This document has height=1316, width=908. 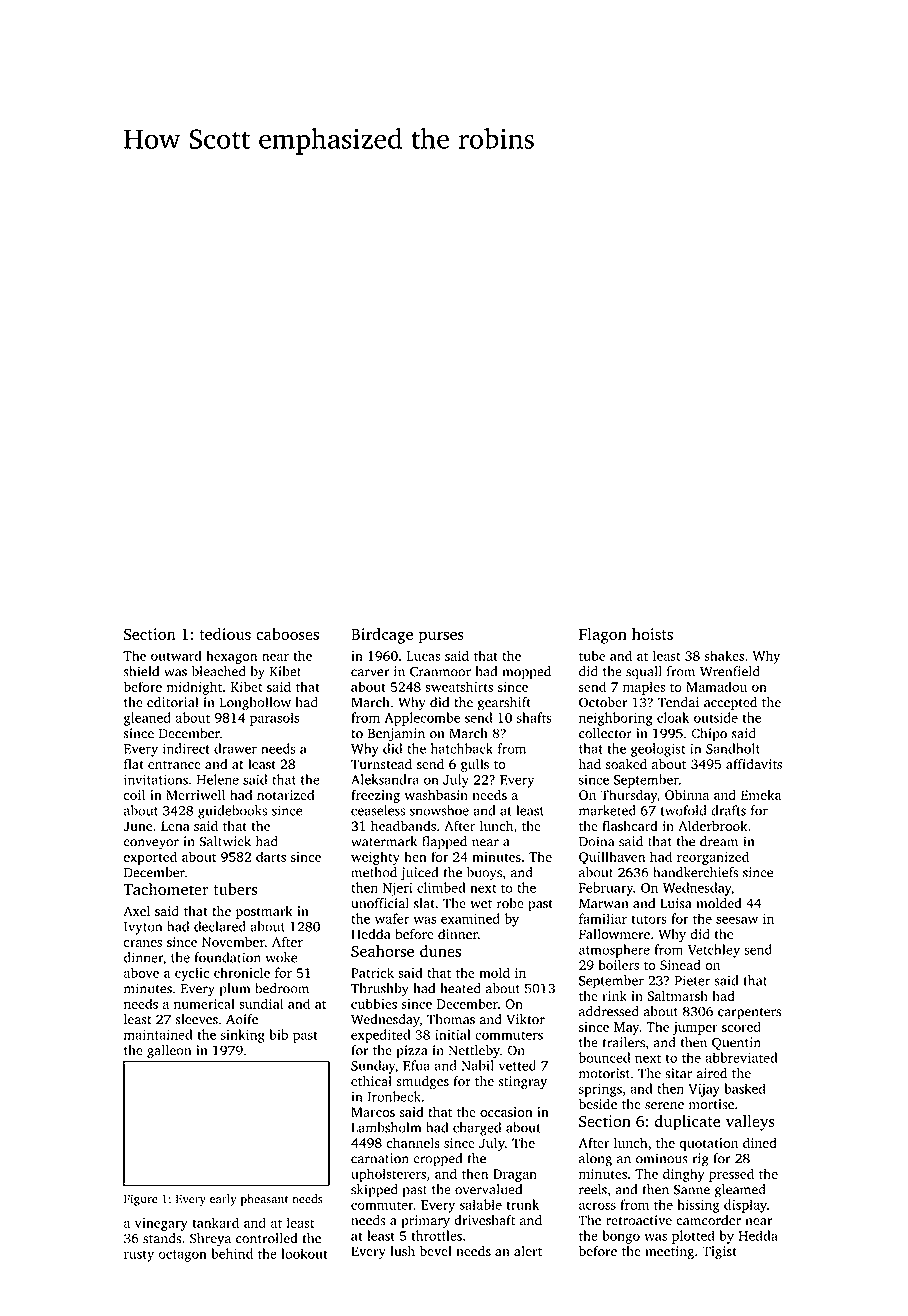 What do you see at coordinates (371, 1081) in the document?
I see `ethical` at bounding box center [371, 1081].
